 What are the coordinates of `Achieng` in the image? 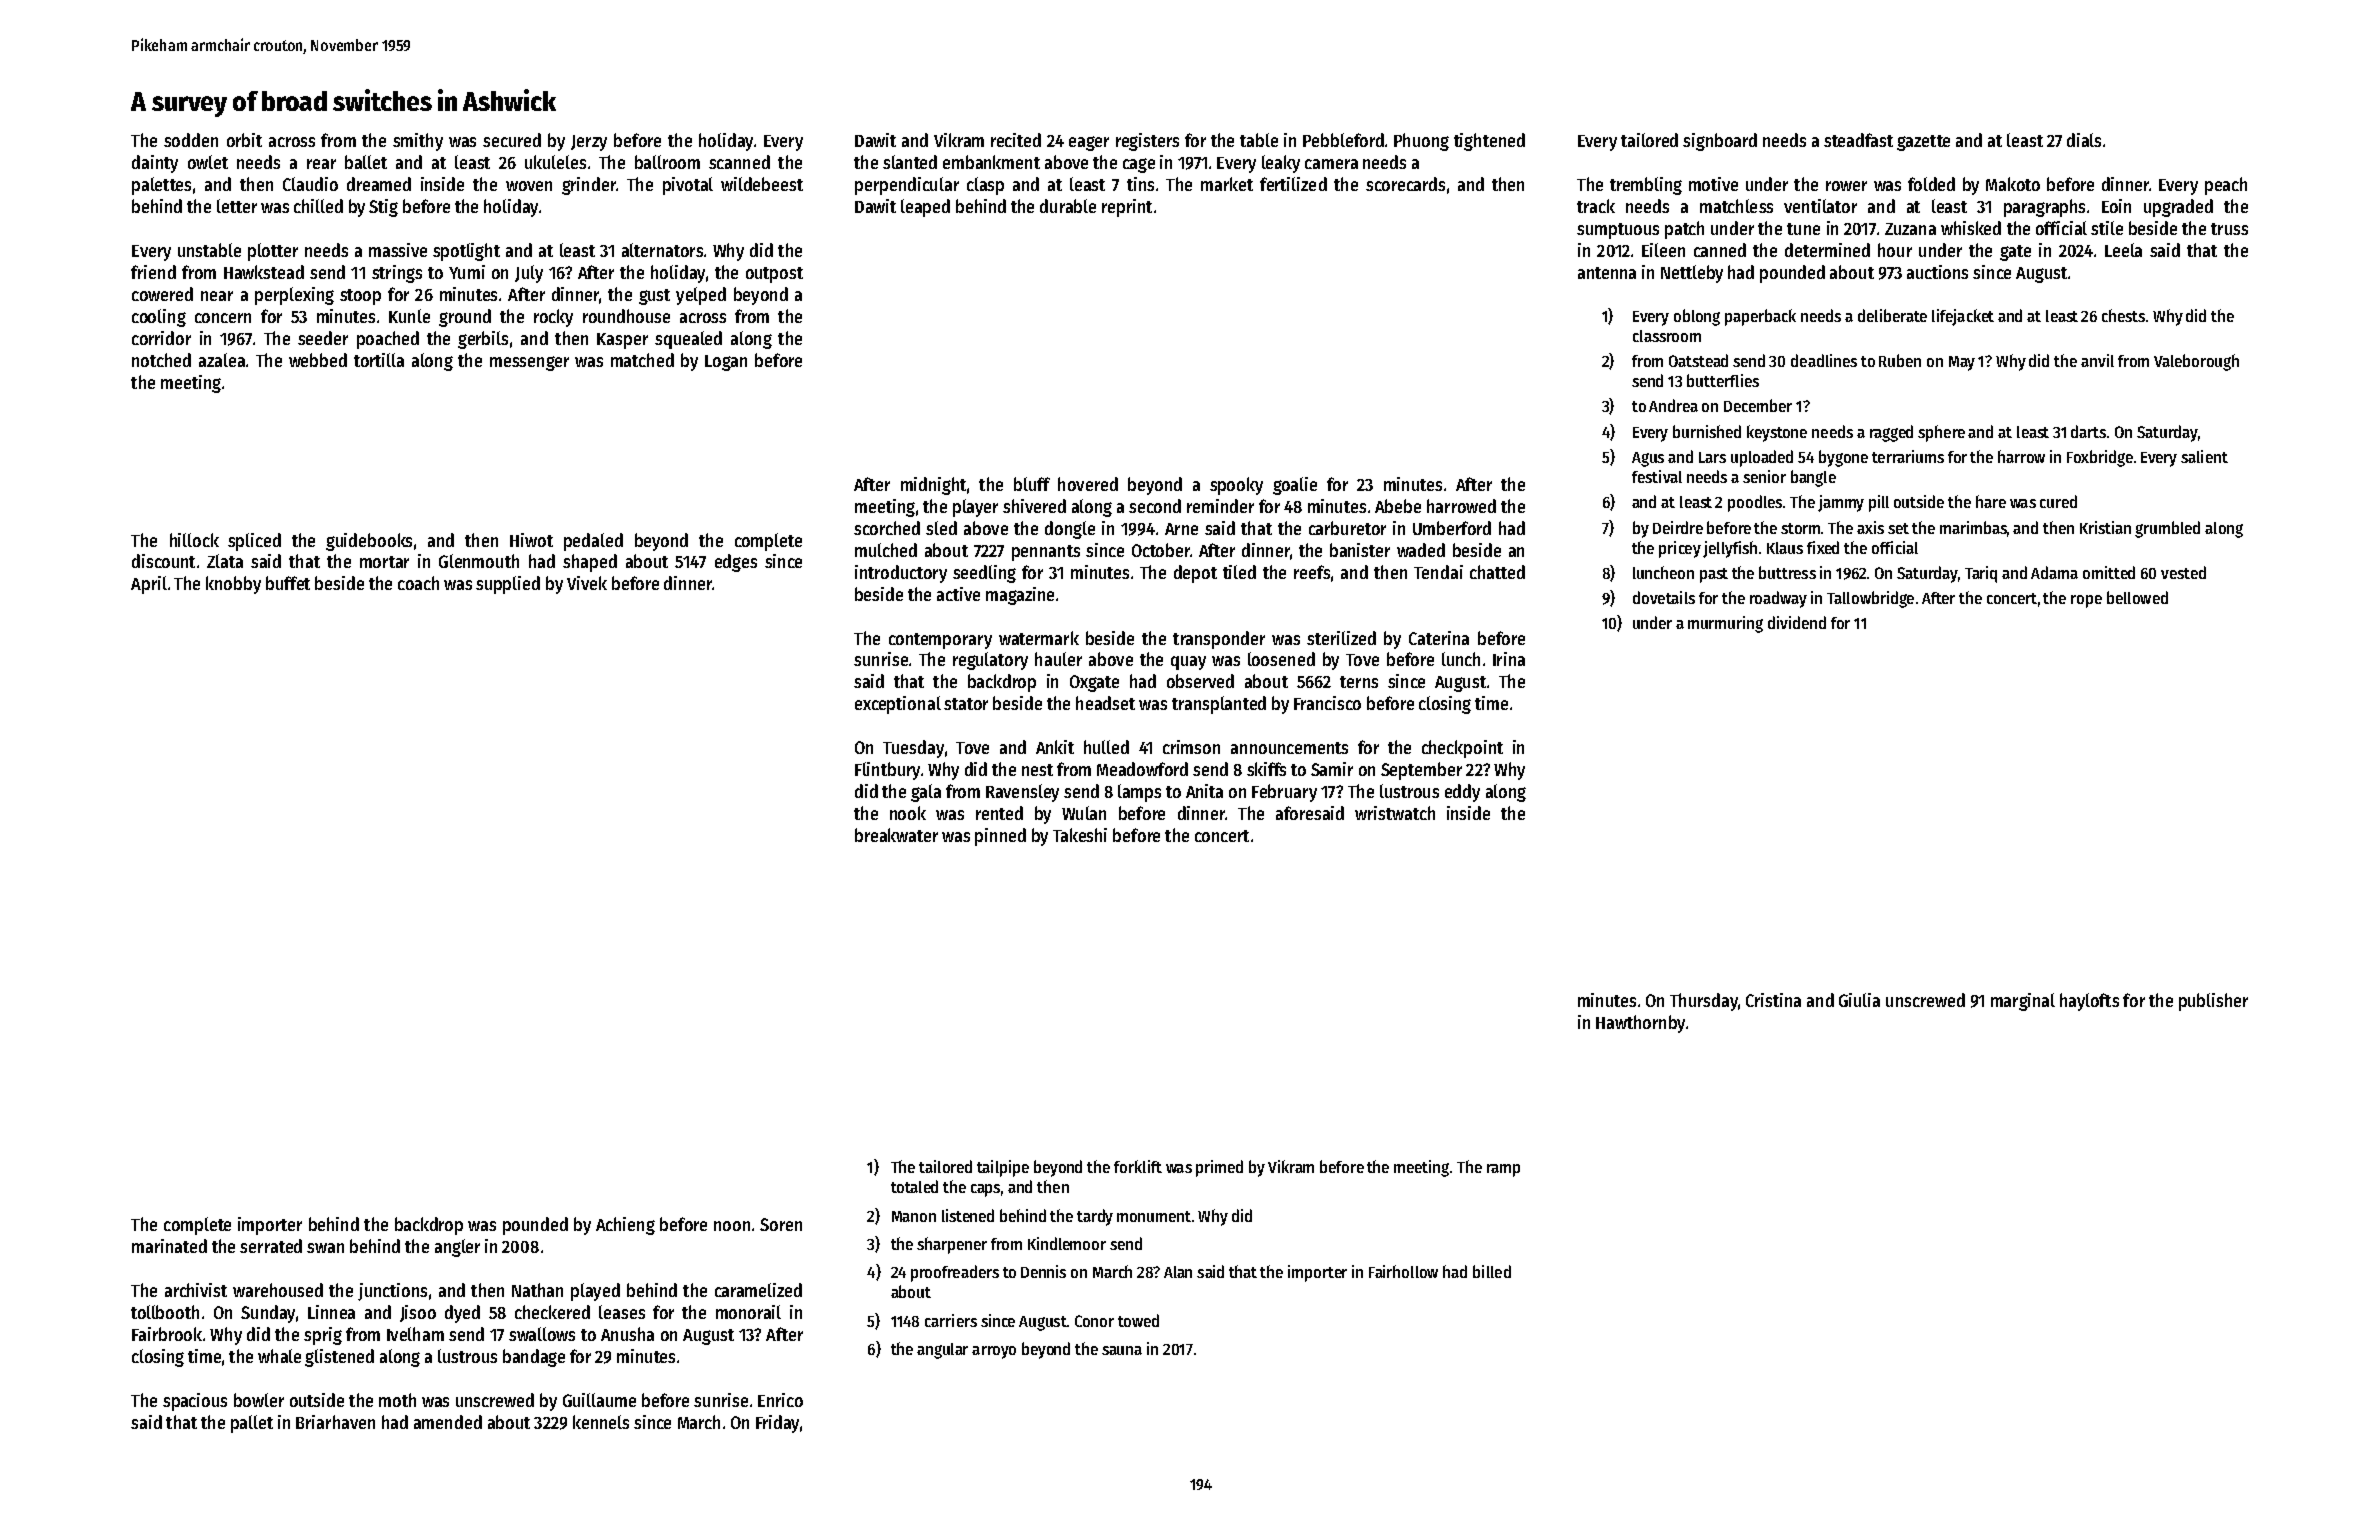 It's located at (625, 1226).
